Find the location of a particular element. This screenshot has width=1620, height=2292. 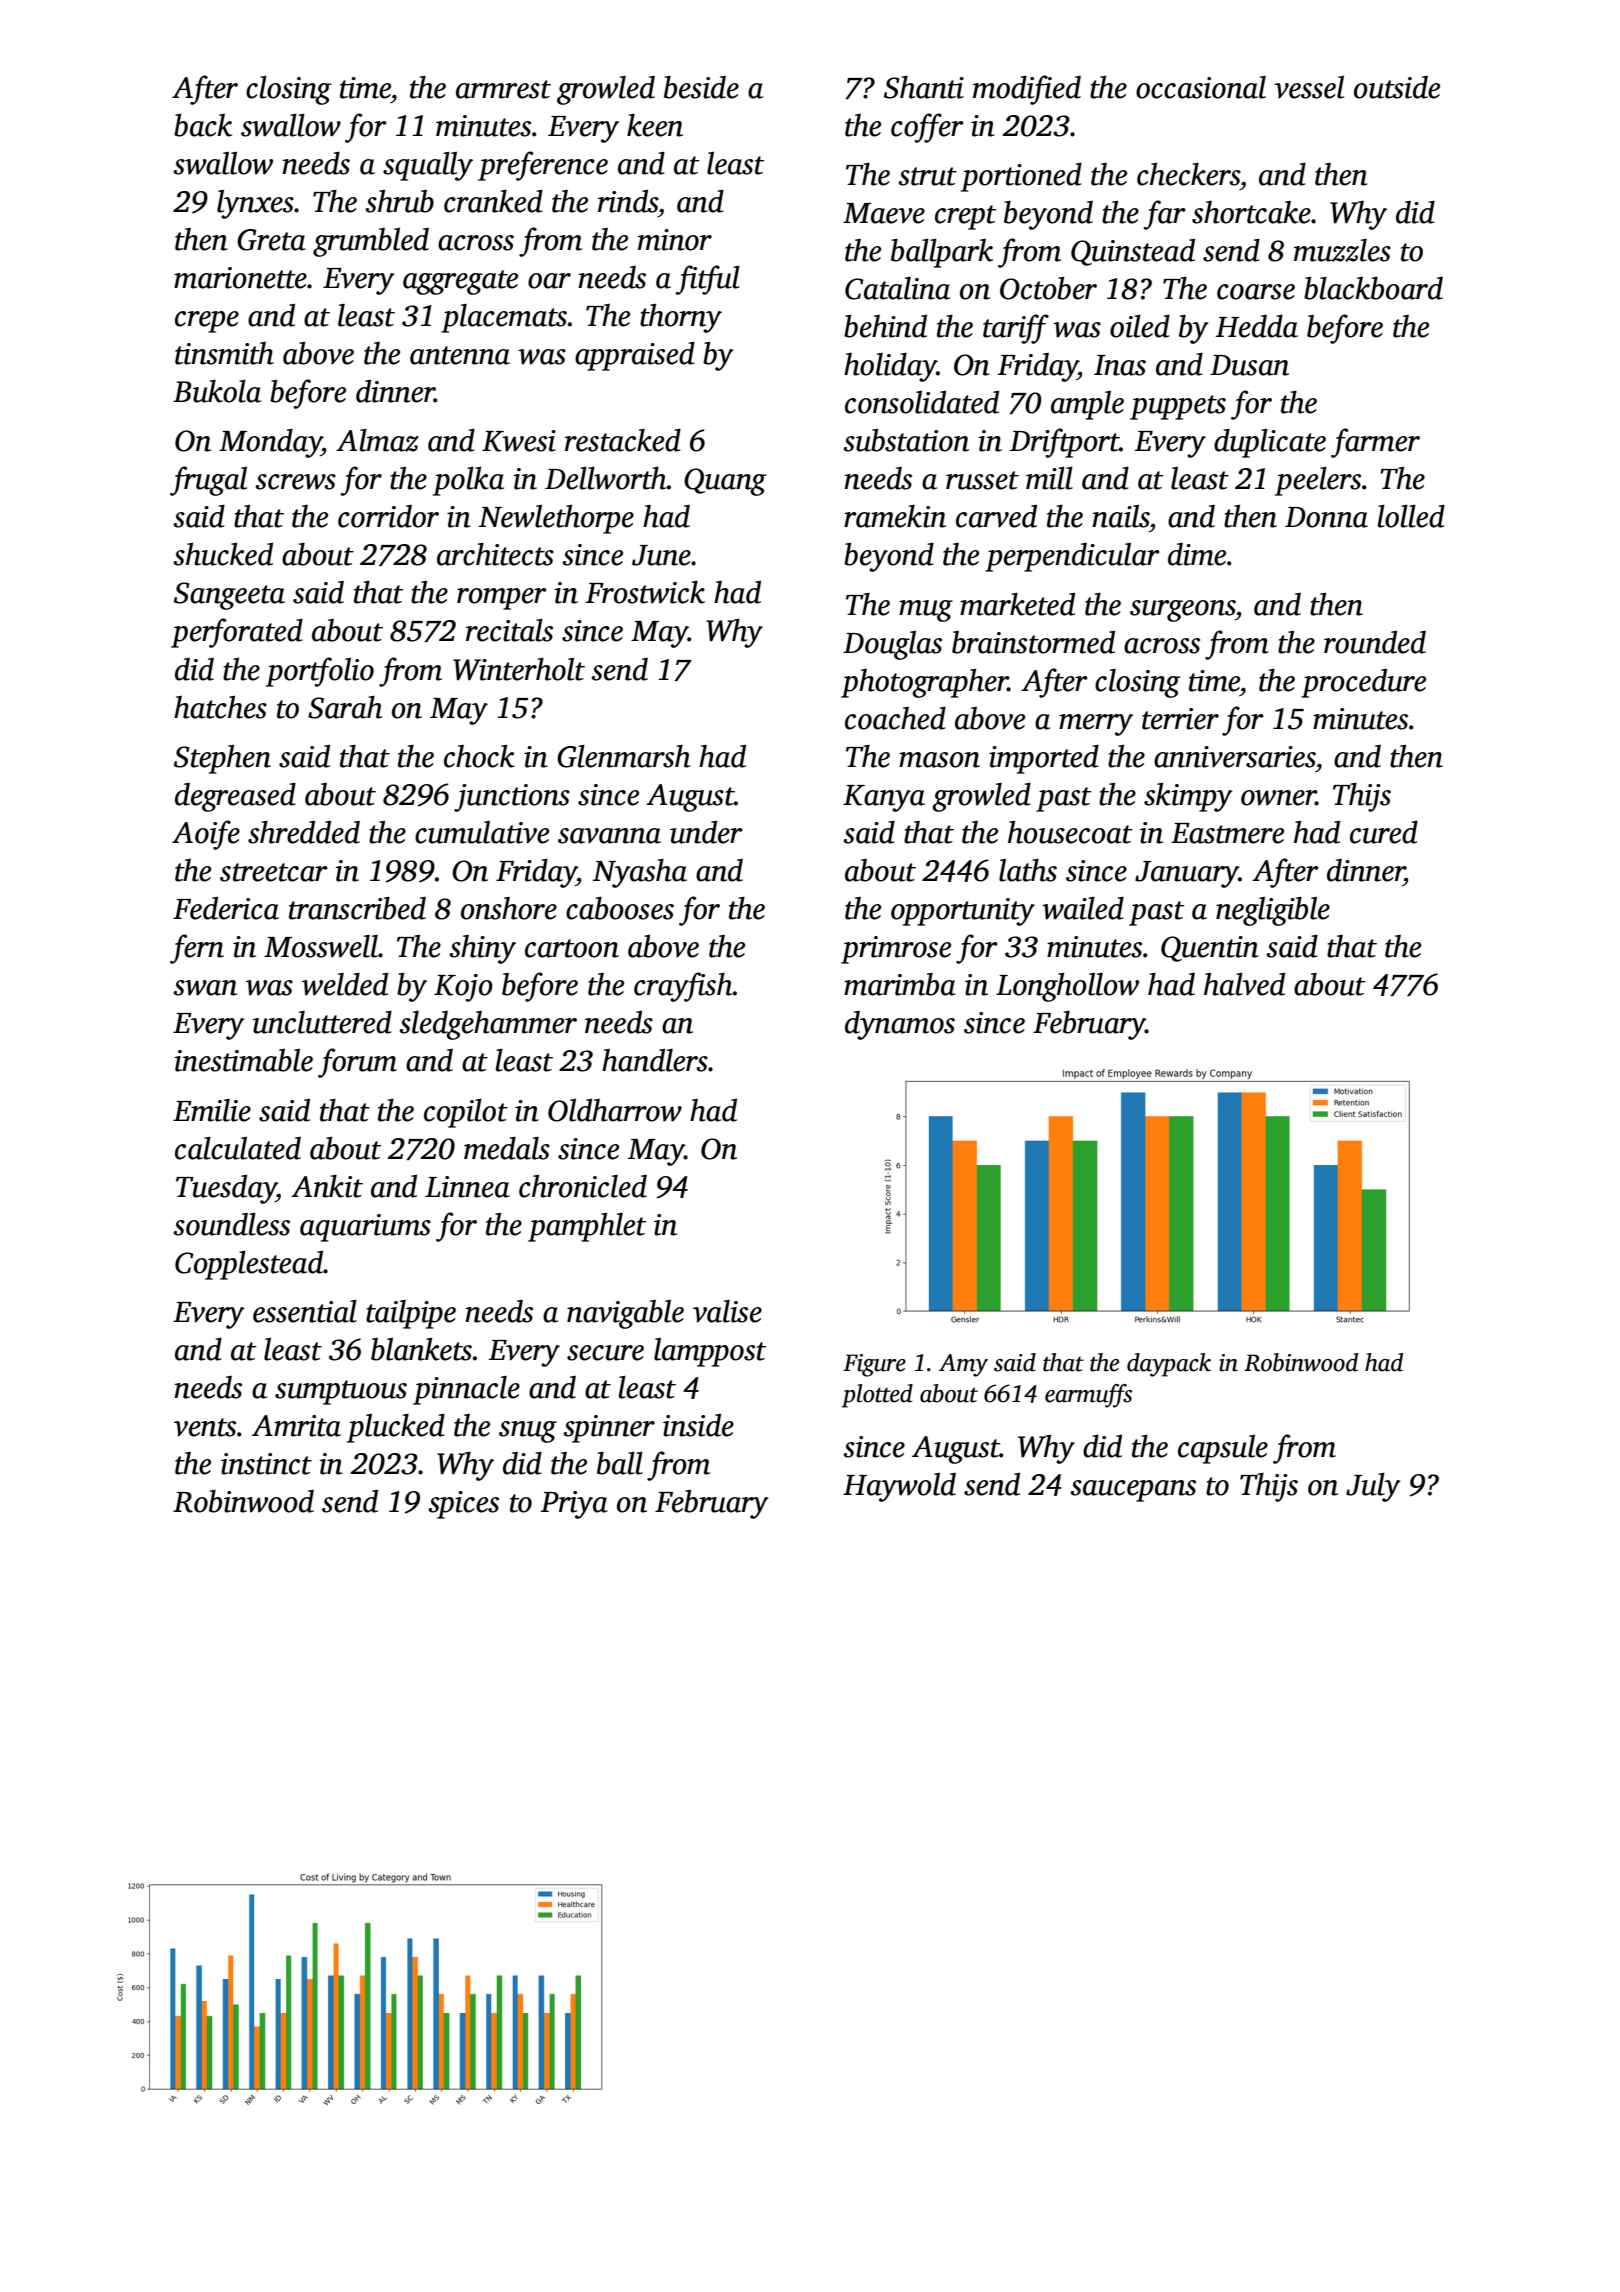

inestimable is located at coordinates (243, 1060).
